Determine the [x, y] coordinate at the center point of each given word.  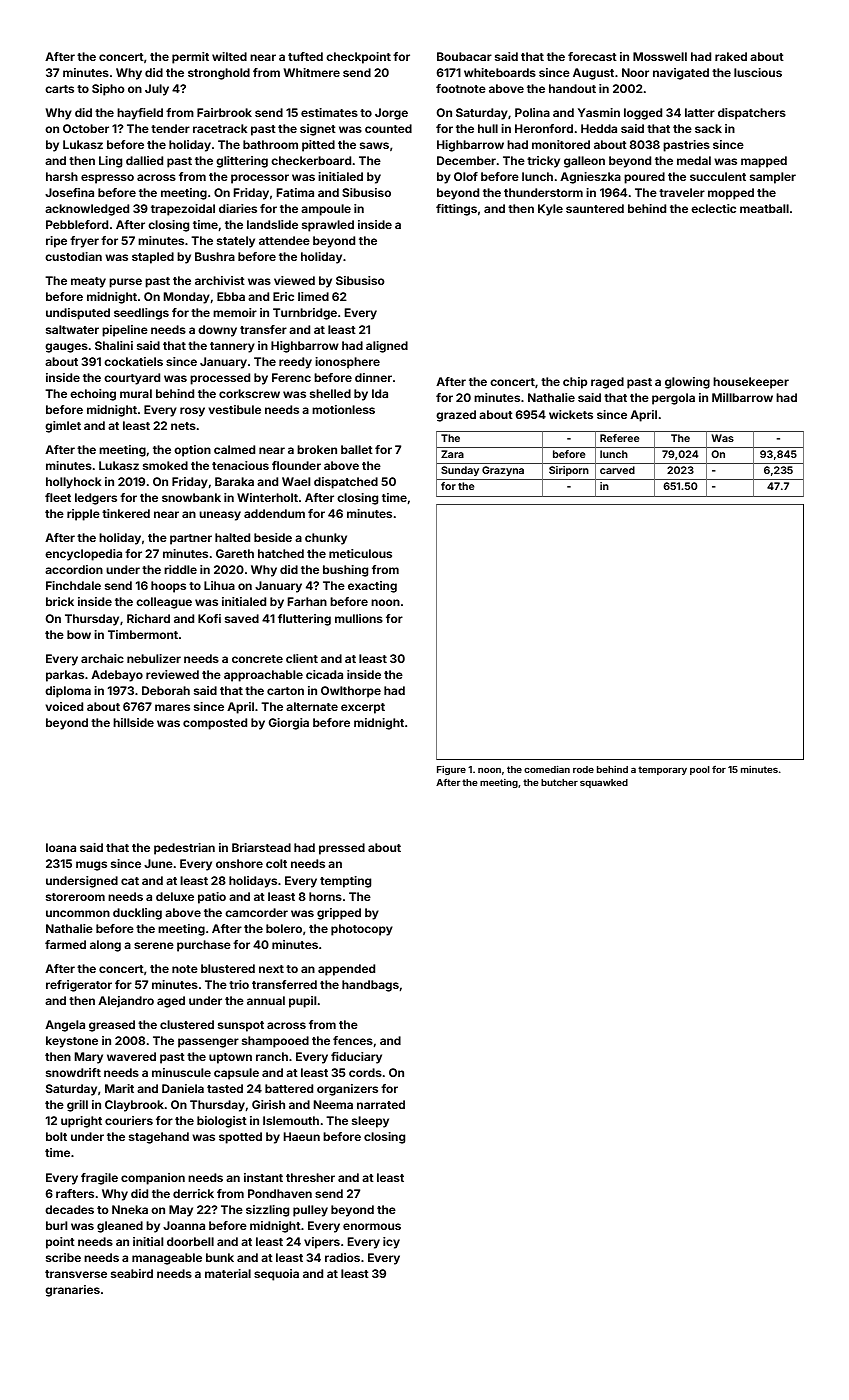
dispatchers [752, 114]
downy [217, 331]
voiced [64, 706]
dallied [144, 160]
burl [56, 1225]
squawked [604, 783]
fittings [456, 210]
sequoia [276, 1275]
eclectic [713, 208]
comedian [547, 769]
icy [391, 1243]
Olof [466, 176]
